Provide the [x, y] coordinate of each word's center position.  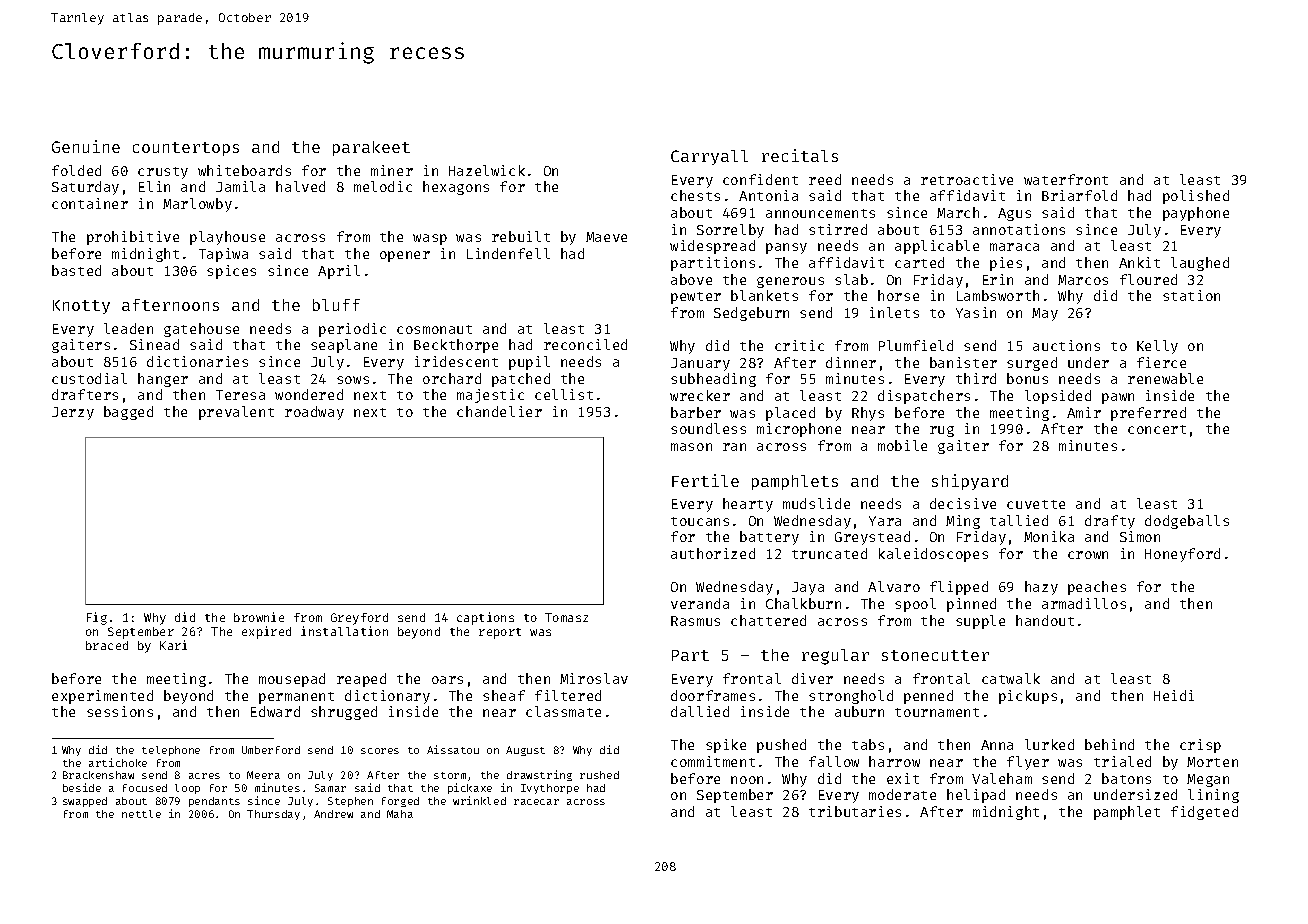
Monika [1049, 536]
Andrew [333, 814]
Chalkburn [803, 603]
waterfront [1066, 179]
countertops [186, 149]
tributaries [855, 811]
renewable [1165, 378]
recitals [800, 155]
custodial [89, 378]
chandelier [499, 411]
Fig [97, 618]
